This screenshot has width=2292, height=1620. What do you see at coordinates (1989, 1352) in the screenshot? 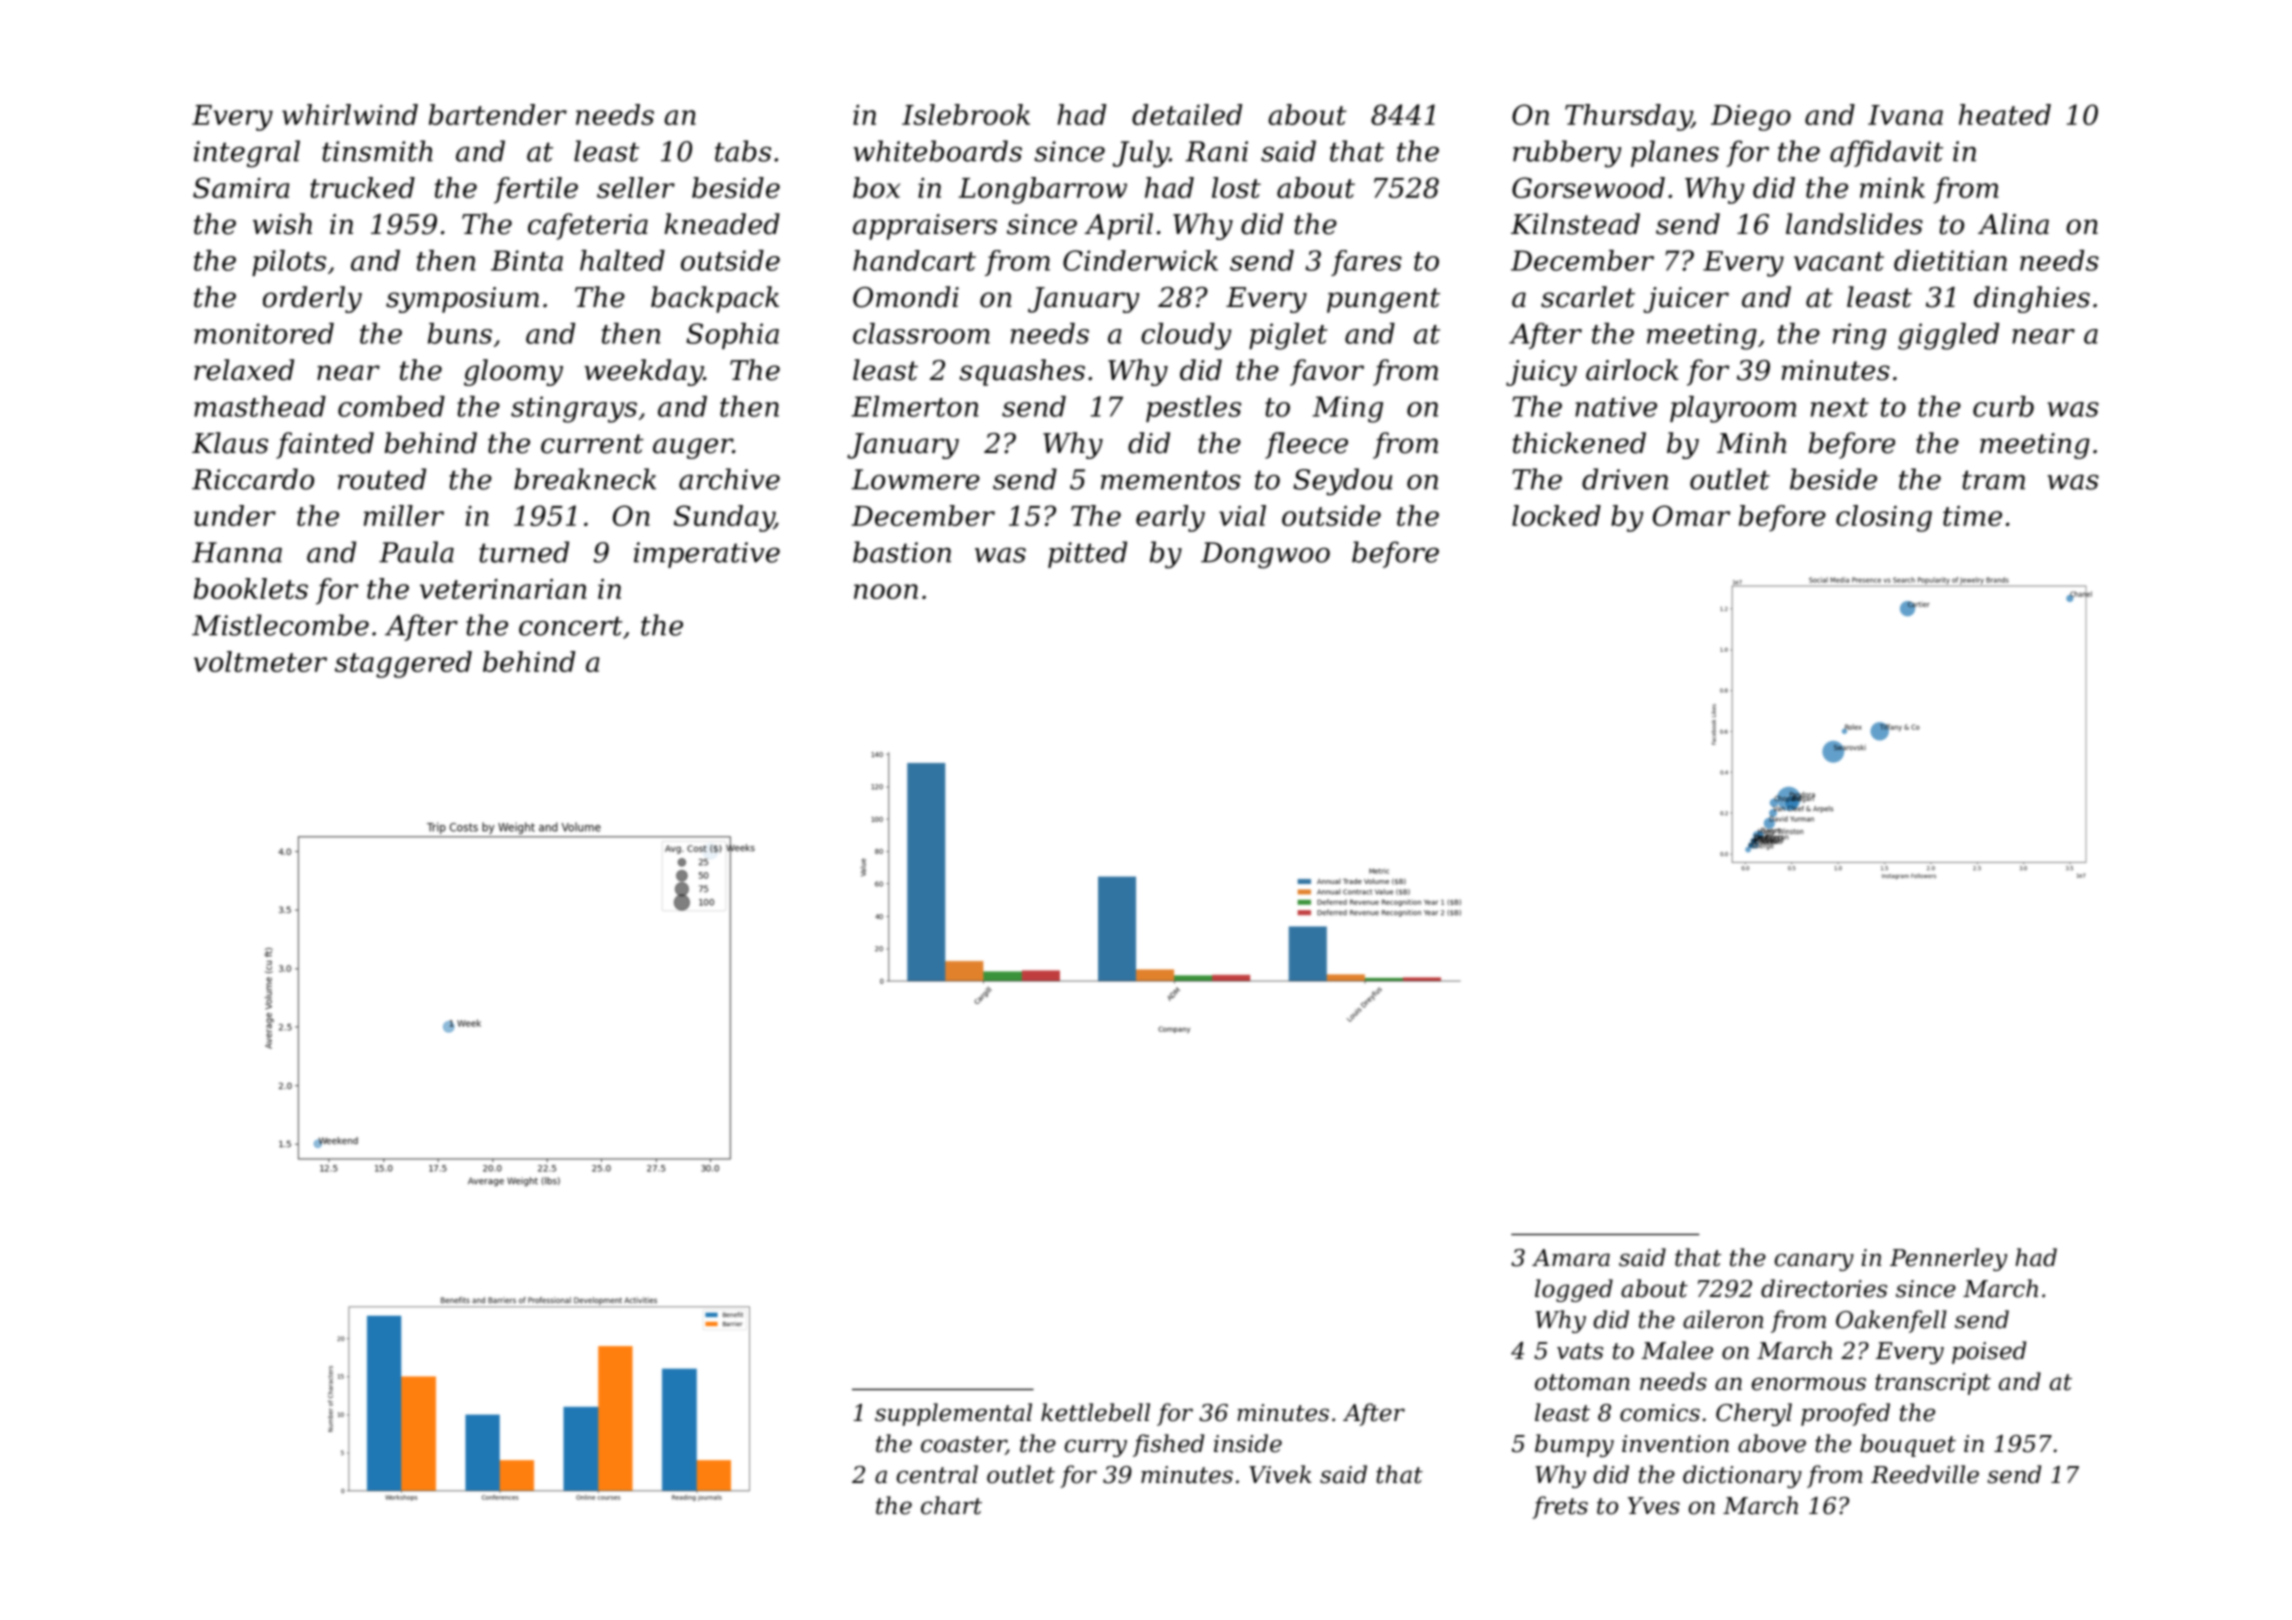
I see `poised` at bounding box center [1989, 1352].
